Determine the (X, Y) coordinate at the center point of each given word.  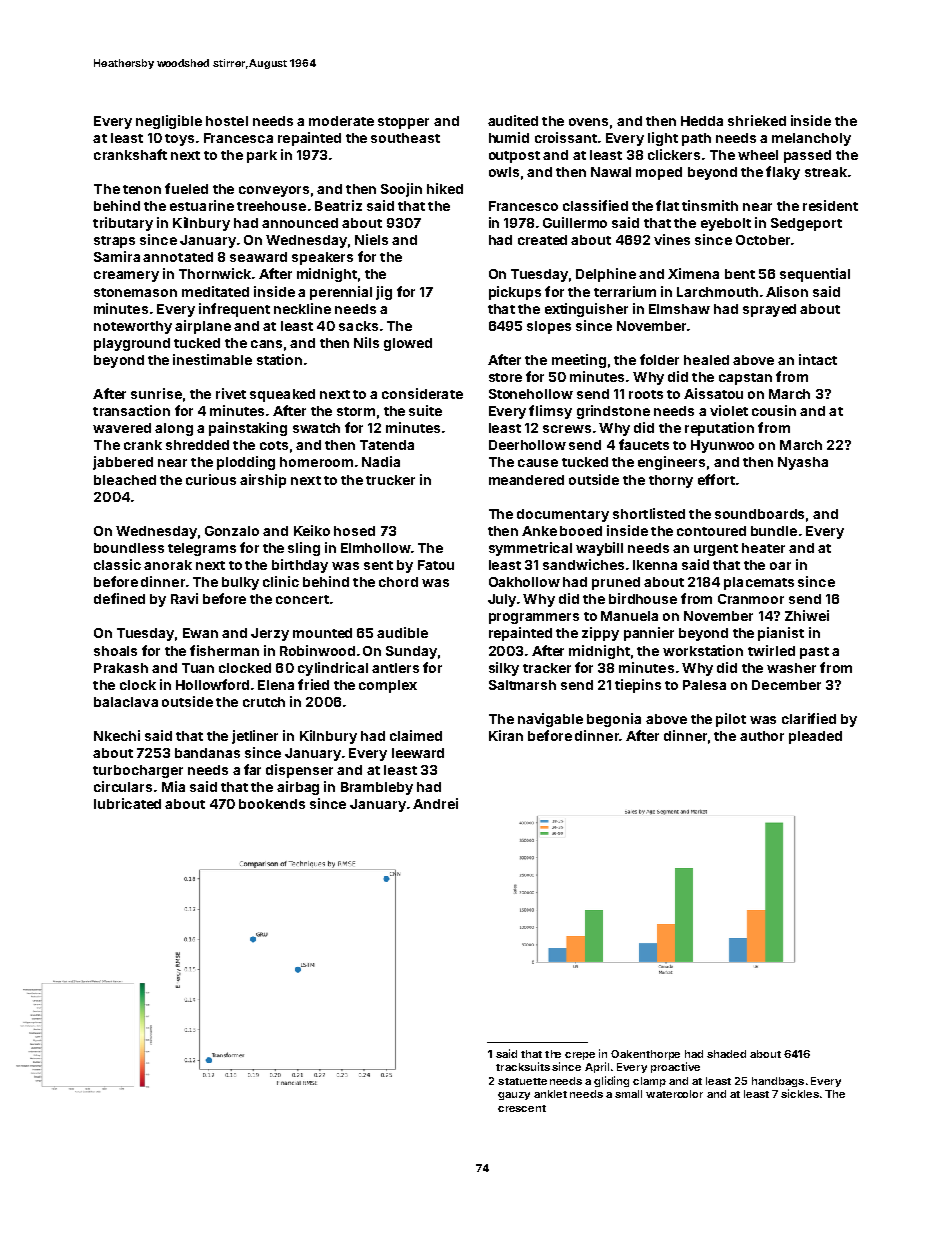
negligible (169, 122)
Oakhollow (524, 582)
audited (513, 120)
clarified (809, 718)
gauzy (514, 1096)
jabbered (123, 463)
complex (388, 686)
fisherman (224, 650)
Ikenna (655, 565)
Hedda (702, 121)
